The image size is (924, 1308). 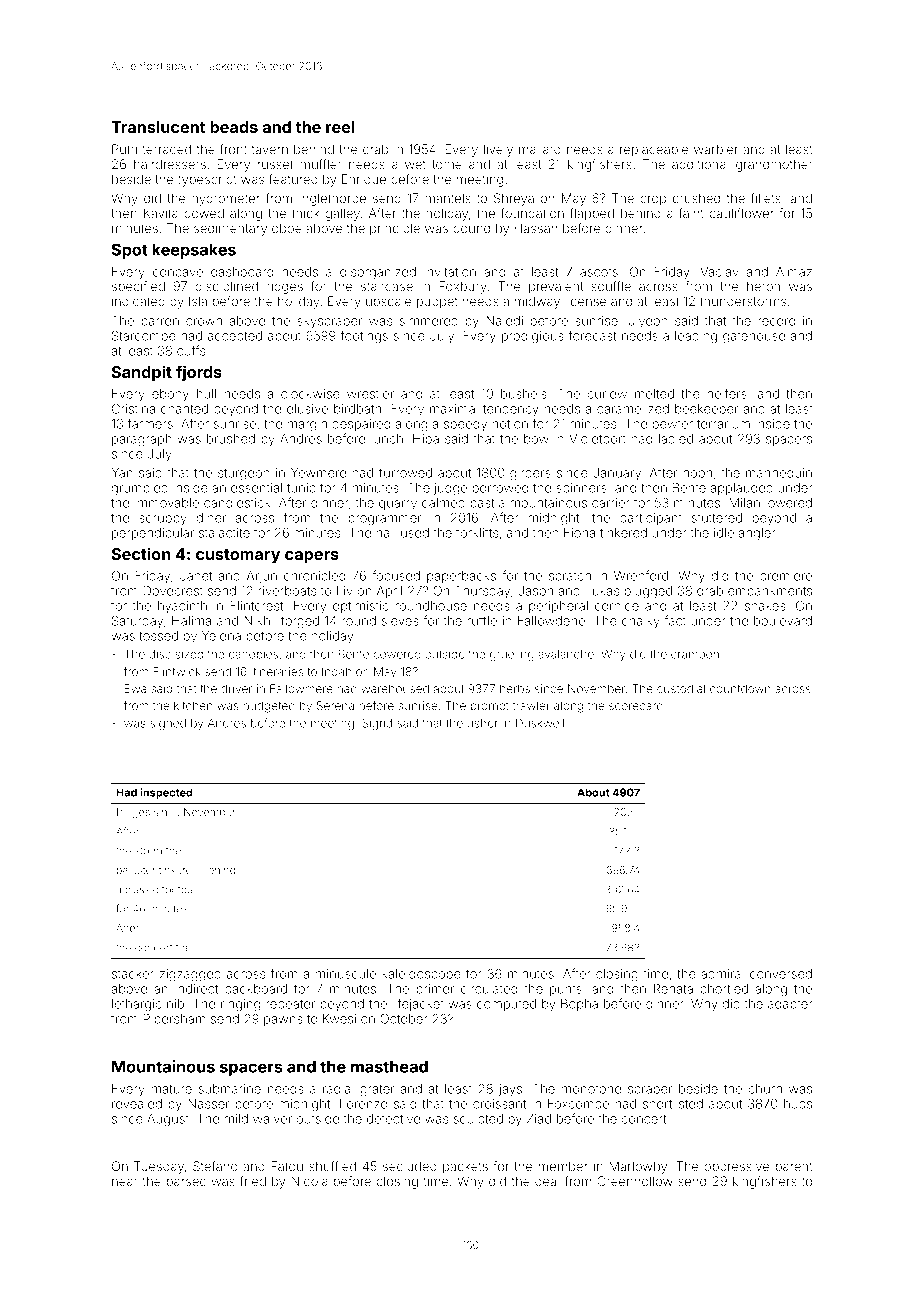 I want to click on beads, so click(x=234, y=127).
